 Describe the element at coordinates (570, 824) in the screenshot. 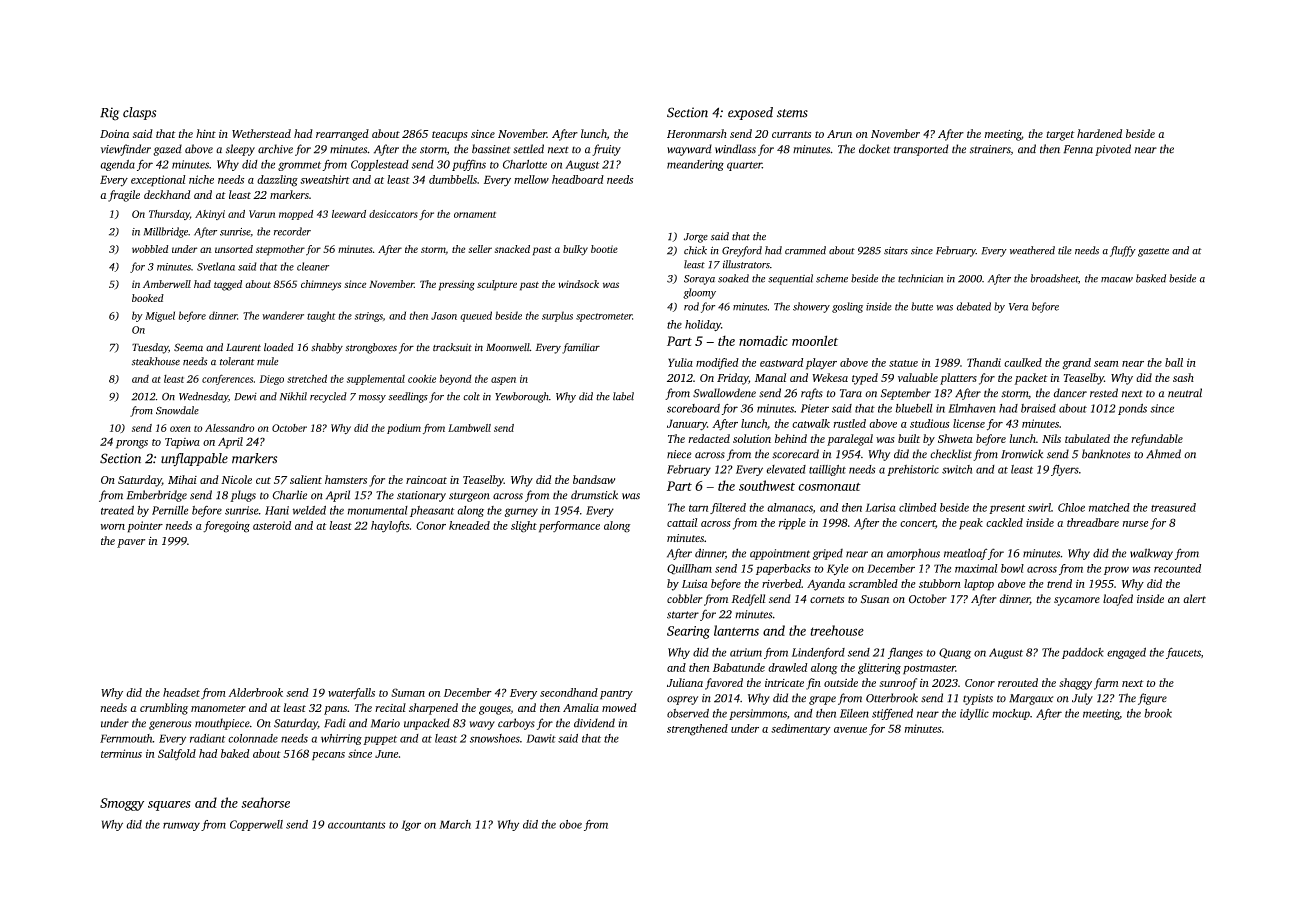

I see `oboe` at that location.
